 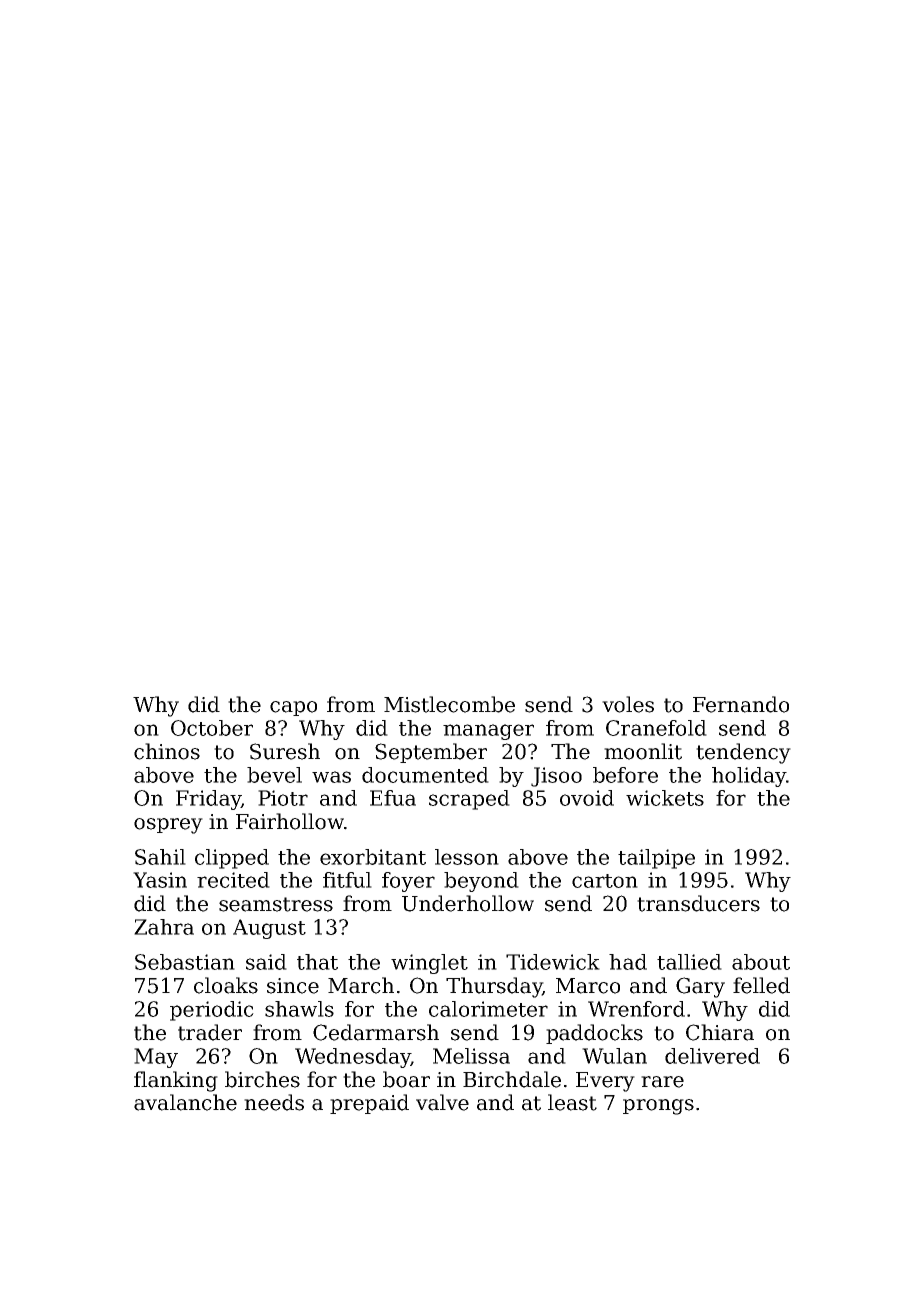 I want to click on Cranefold, so click(x=656, y=728).
